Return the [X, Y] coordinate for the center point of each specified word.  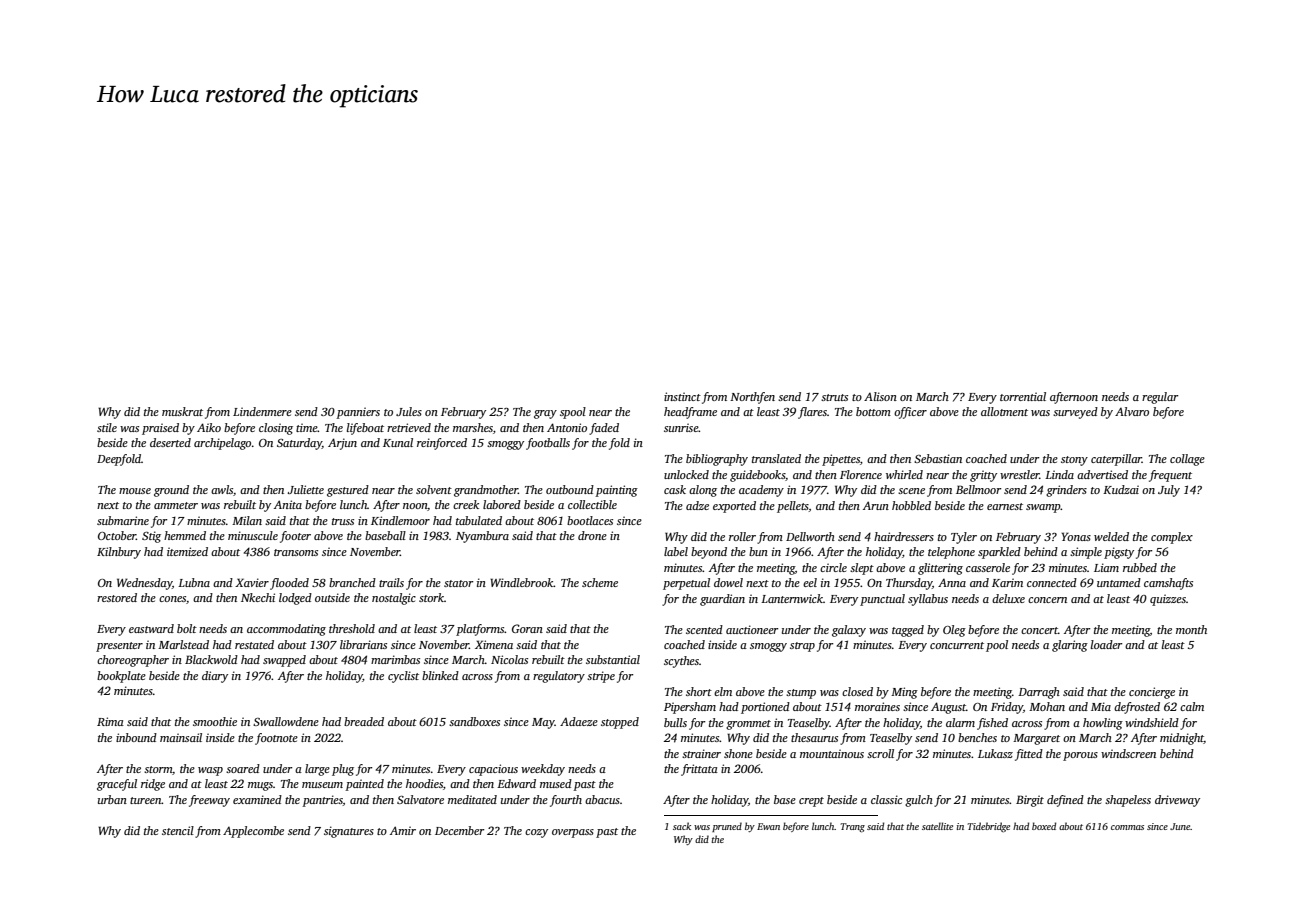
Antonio [567, 427]
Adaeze [579, 721]
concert [1039, 630]
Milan [247, 520]
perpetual [686, 584]
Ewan [768, 826]
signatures [349, 832]
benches [977, 737]
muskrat [182, 411]
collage [1187, 460]
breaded [364, 721]
